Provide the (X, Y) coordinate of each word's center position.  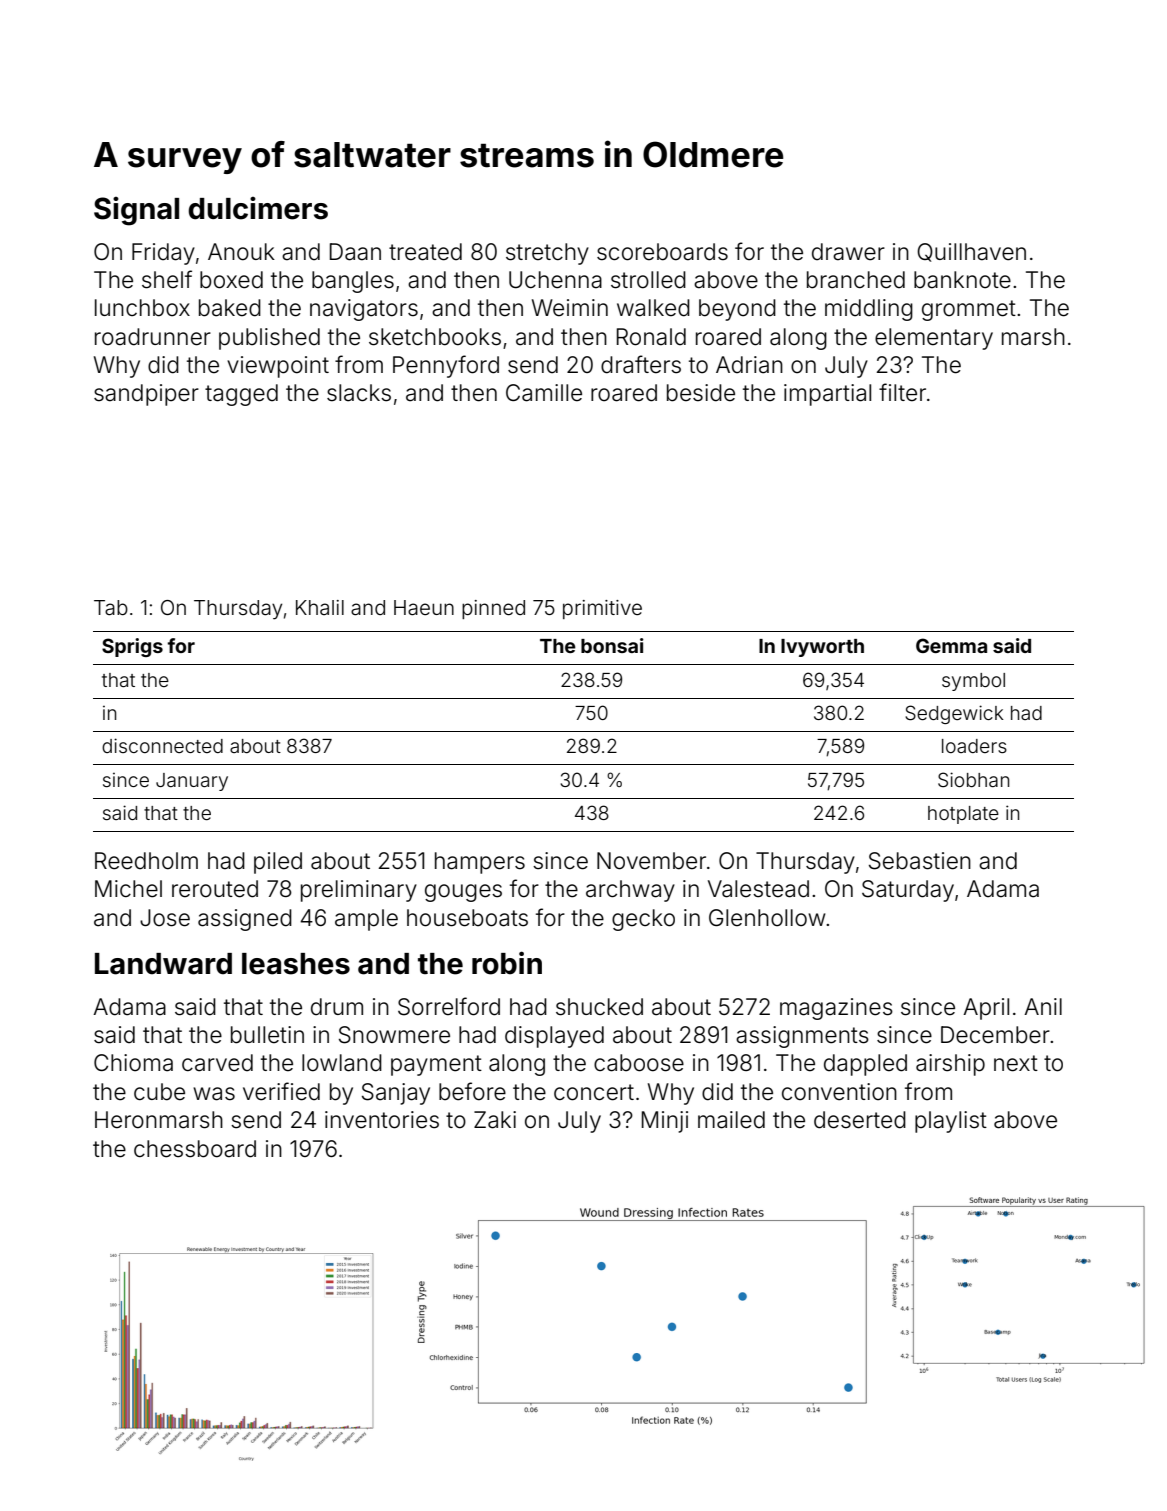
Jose (165, 918)
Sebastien (920, 861)
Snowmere (394, 1035)
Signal (136, 211)
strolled (648, 280)
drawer (848, 252)
